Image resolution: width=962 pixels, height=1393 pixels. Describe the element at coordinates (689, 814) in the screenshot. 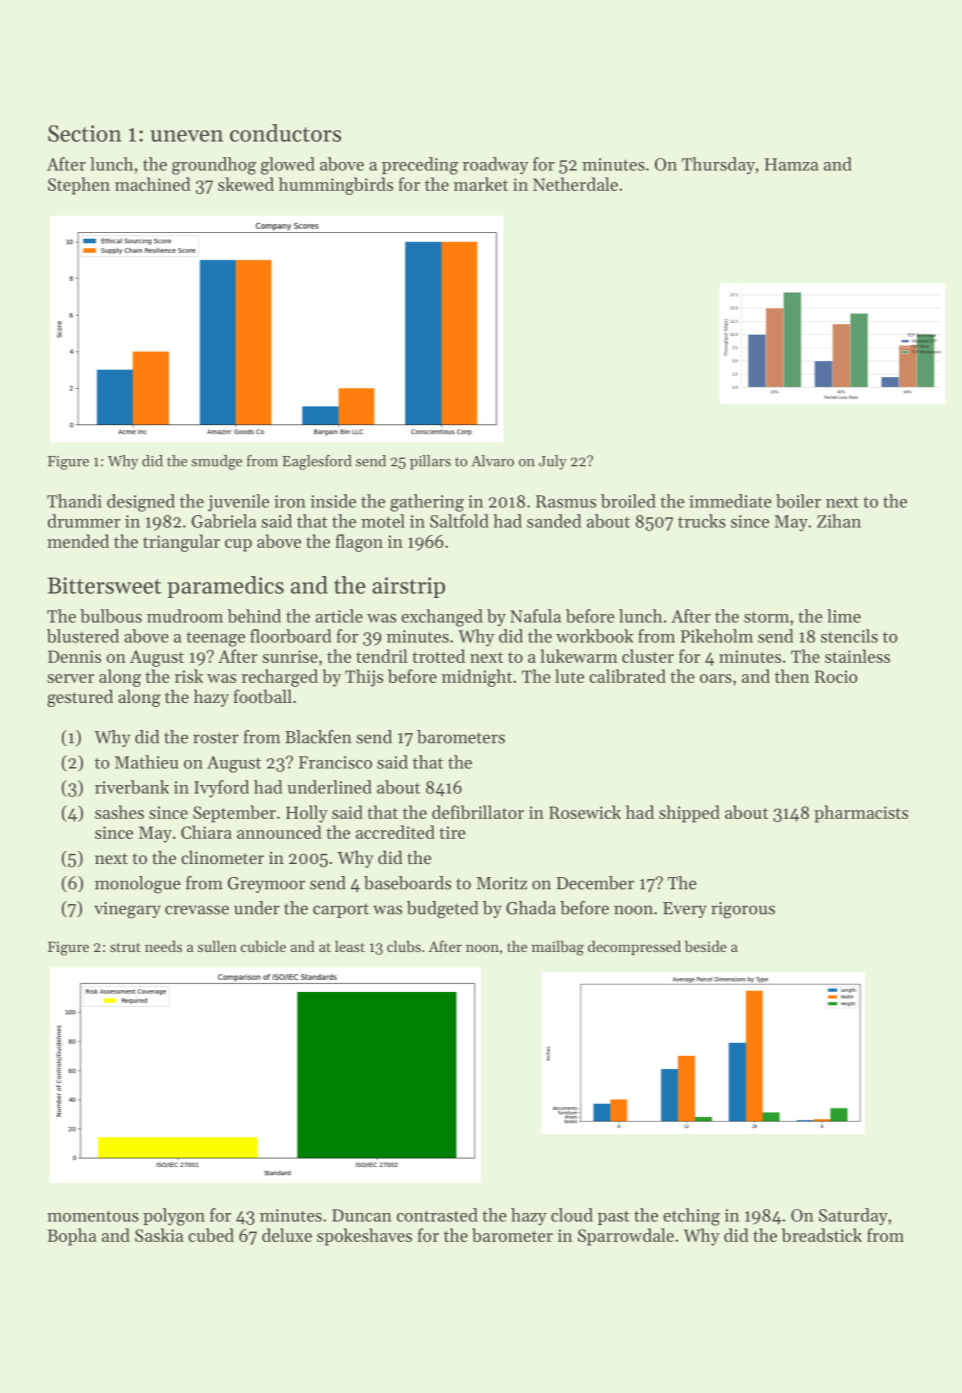

I see `shipped` at that location.
